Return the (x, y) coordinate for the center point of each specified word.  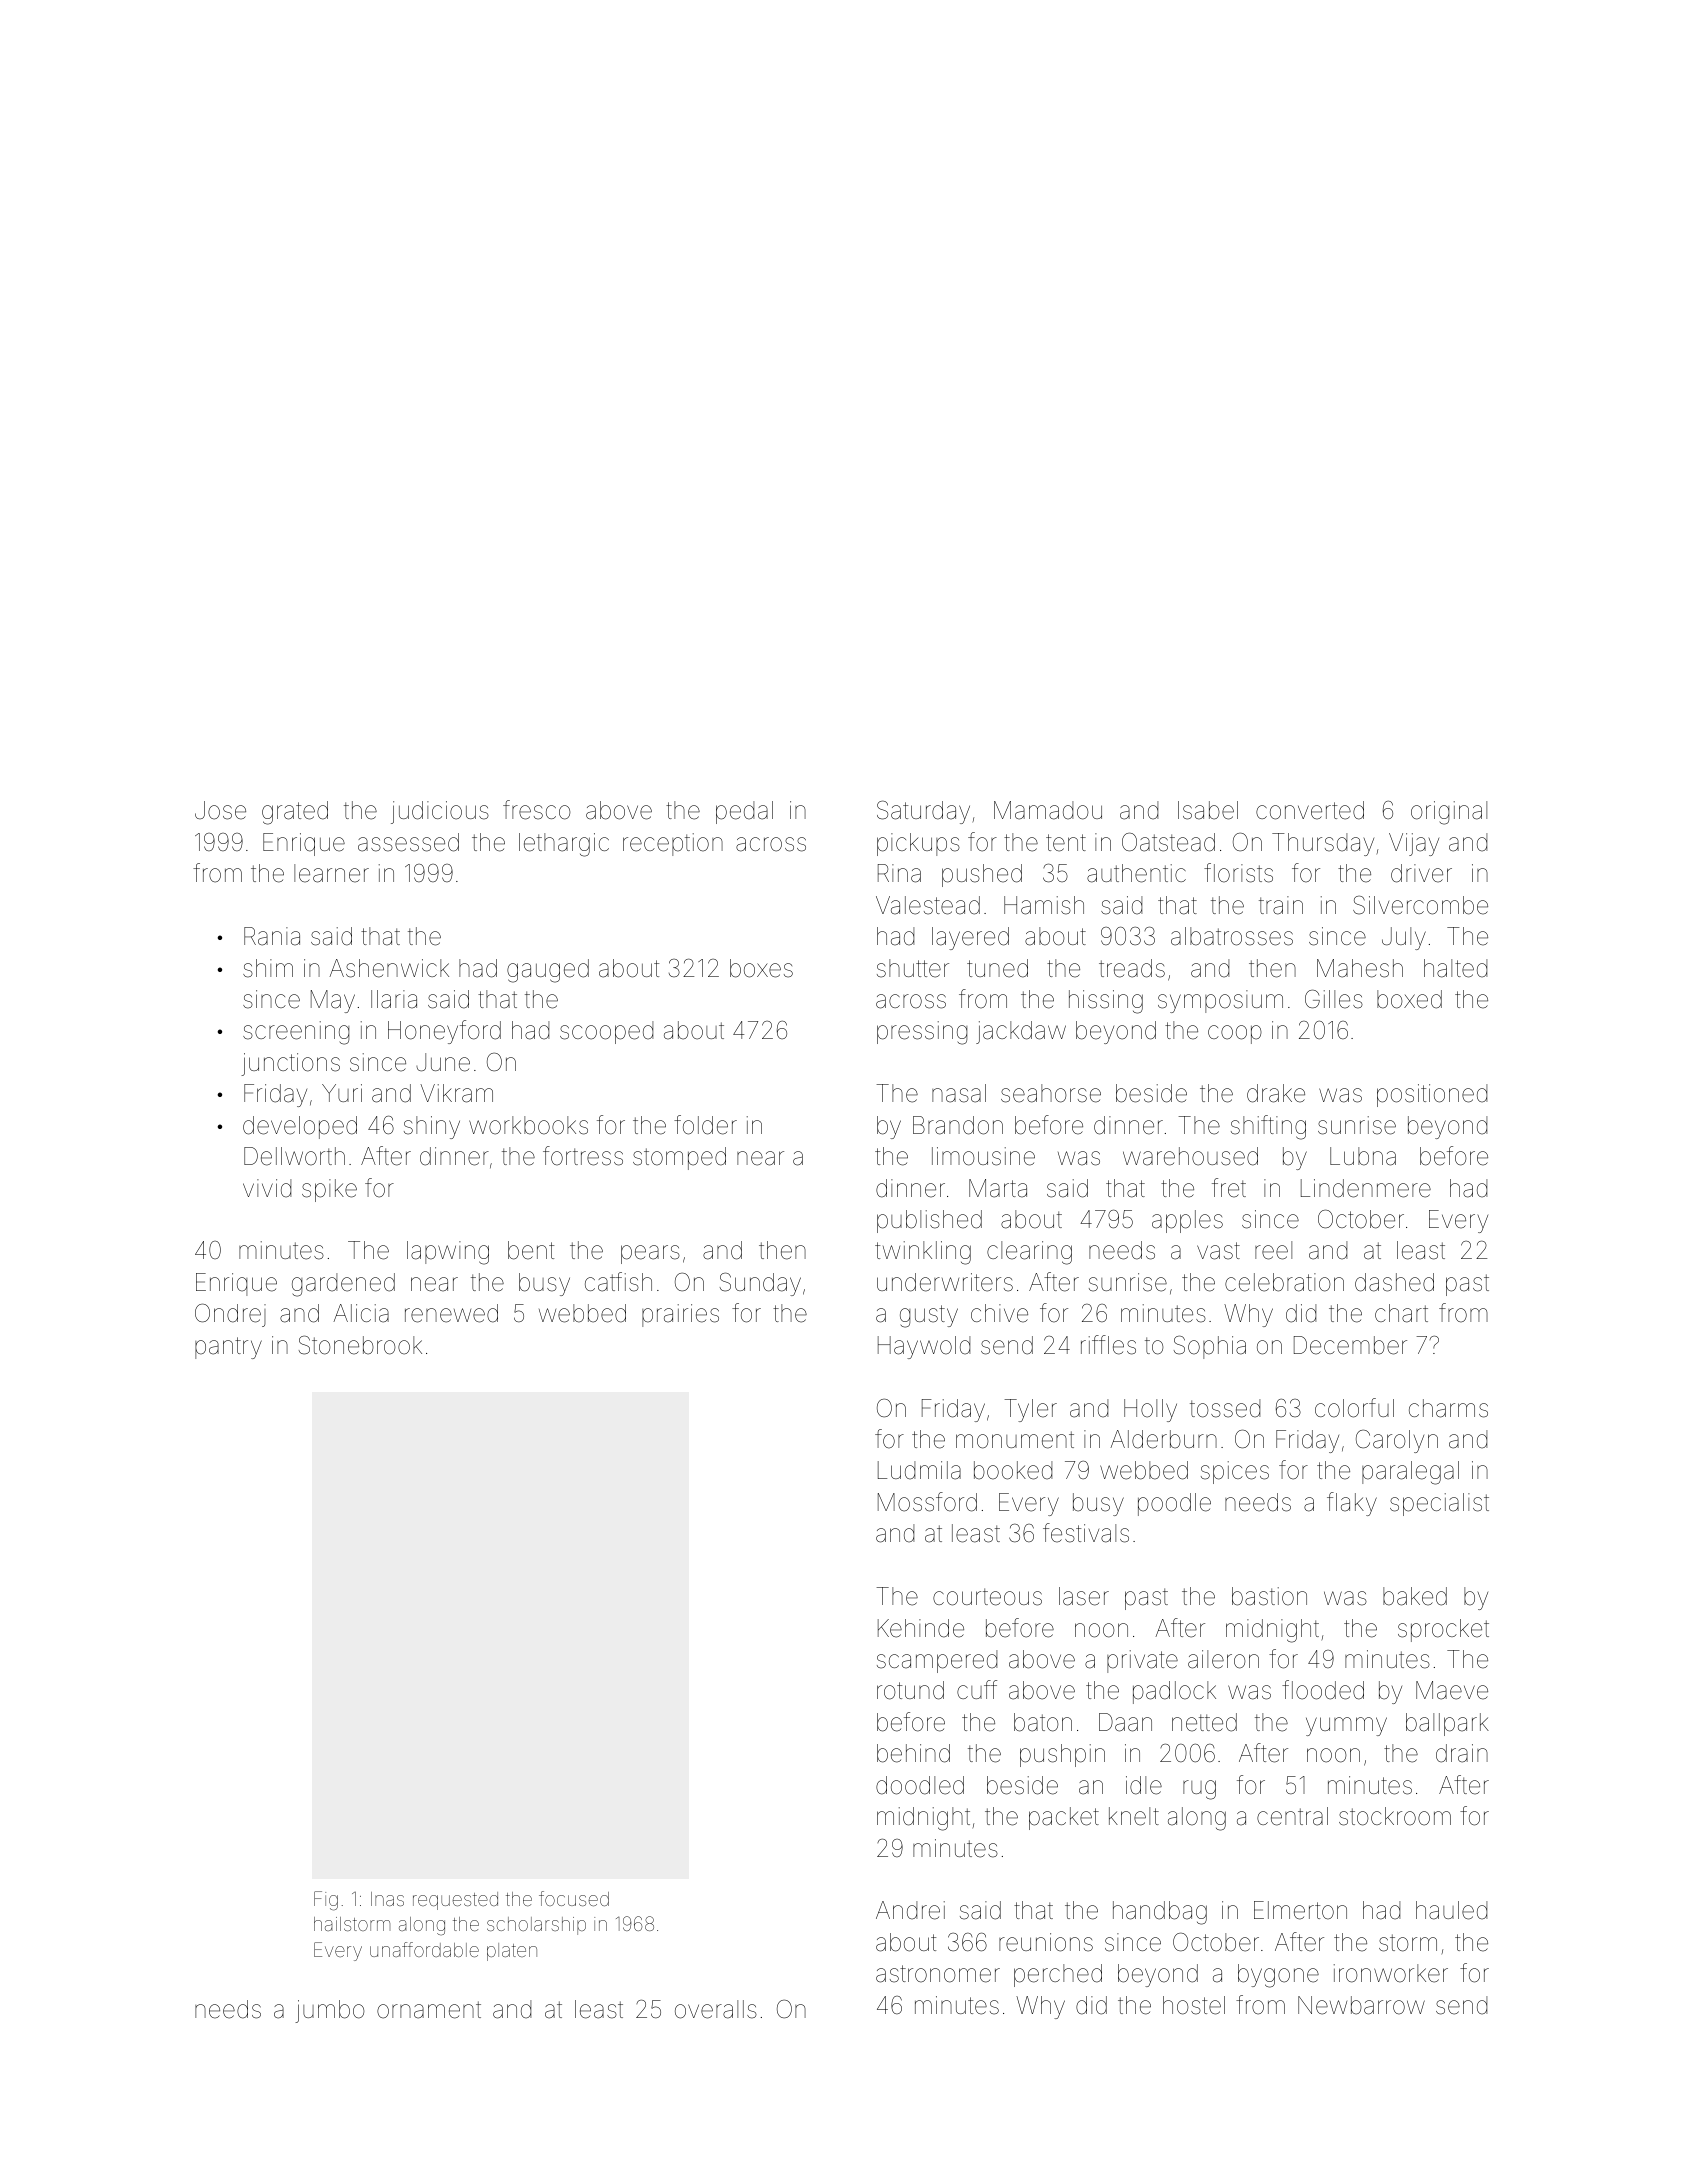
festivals (1086, 1533)
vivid (267, 1188)
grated (295, 813)
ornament (429, 2010)
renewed (451, 1313)
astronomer (938, 1974)
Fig (326, 1901)
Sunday (760, 1284)
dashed (1394, 1282)
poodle (1174, 1504)
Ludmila (919, 1470)
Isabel (1208, 810)
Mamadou (1048, 810)
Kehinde (921, 1628)
